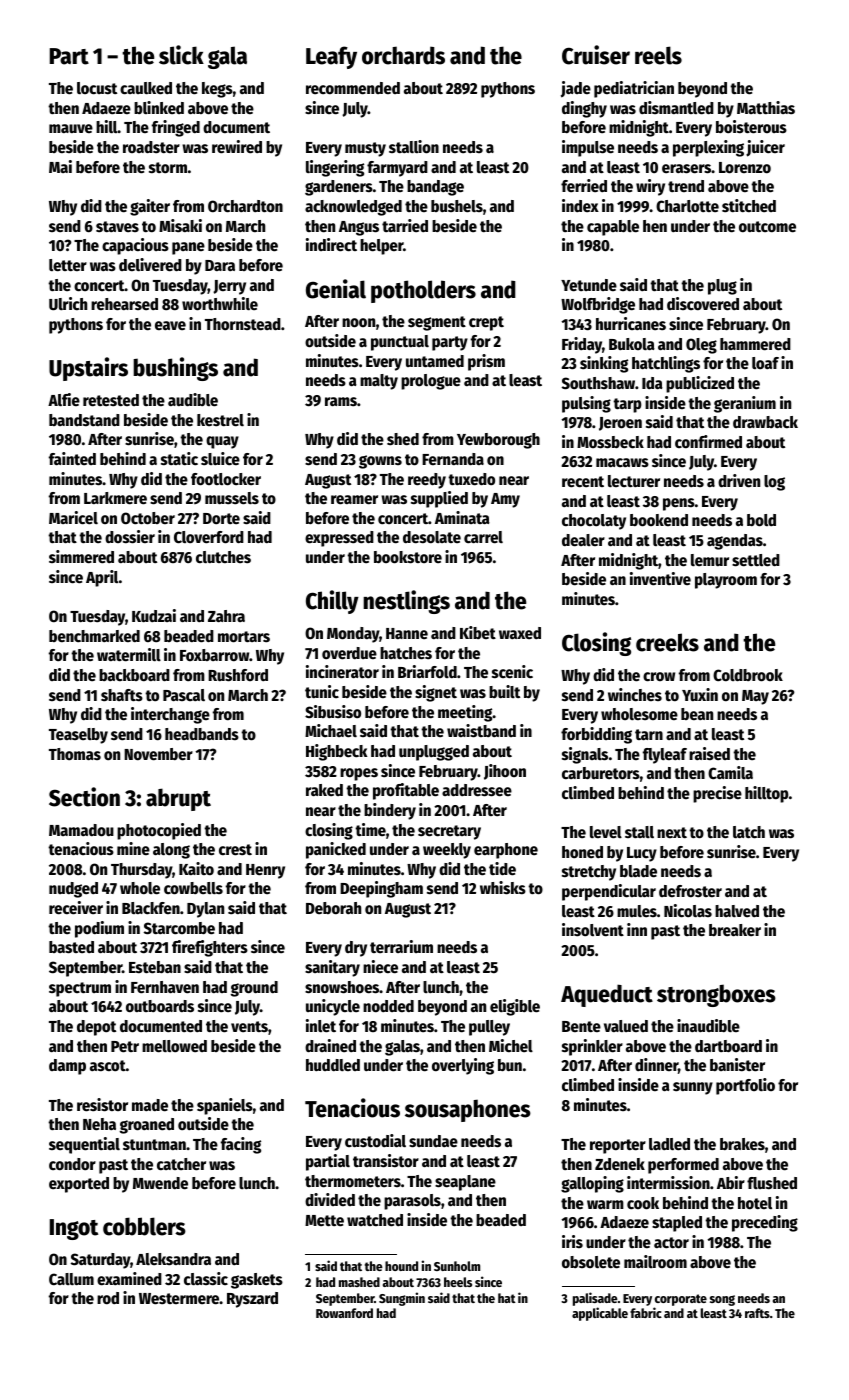 Image resolution: width=849 pixels, height=1400 pixels. I want to click on outcome, so click(767, 227).
